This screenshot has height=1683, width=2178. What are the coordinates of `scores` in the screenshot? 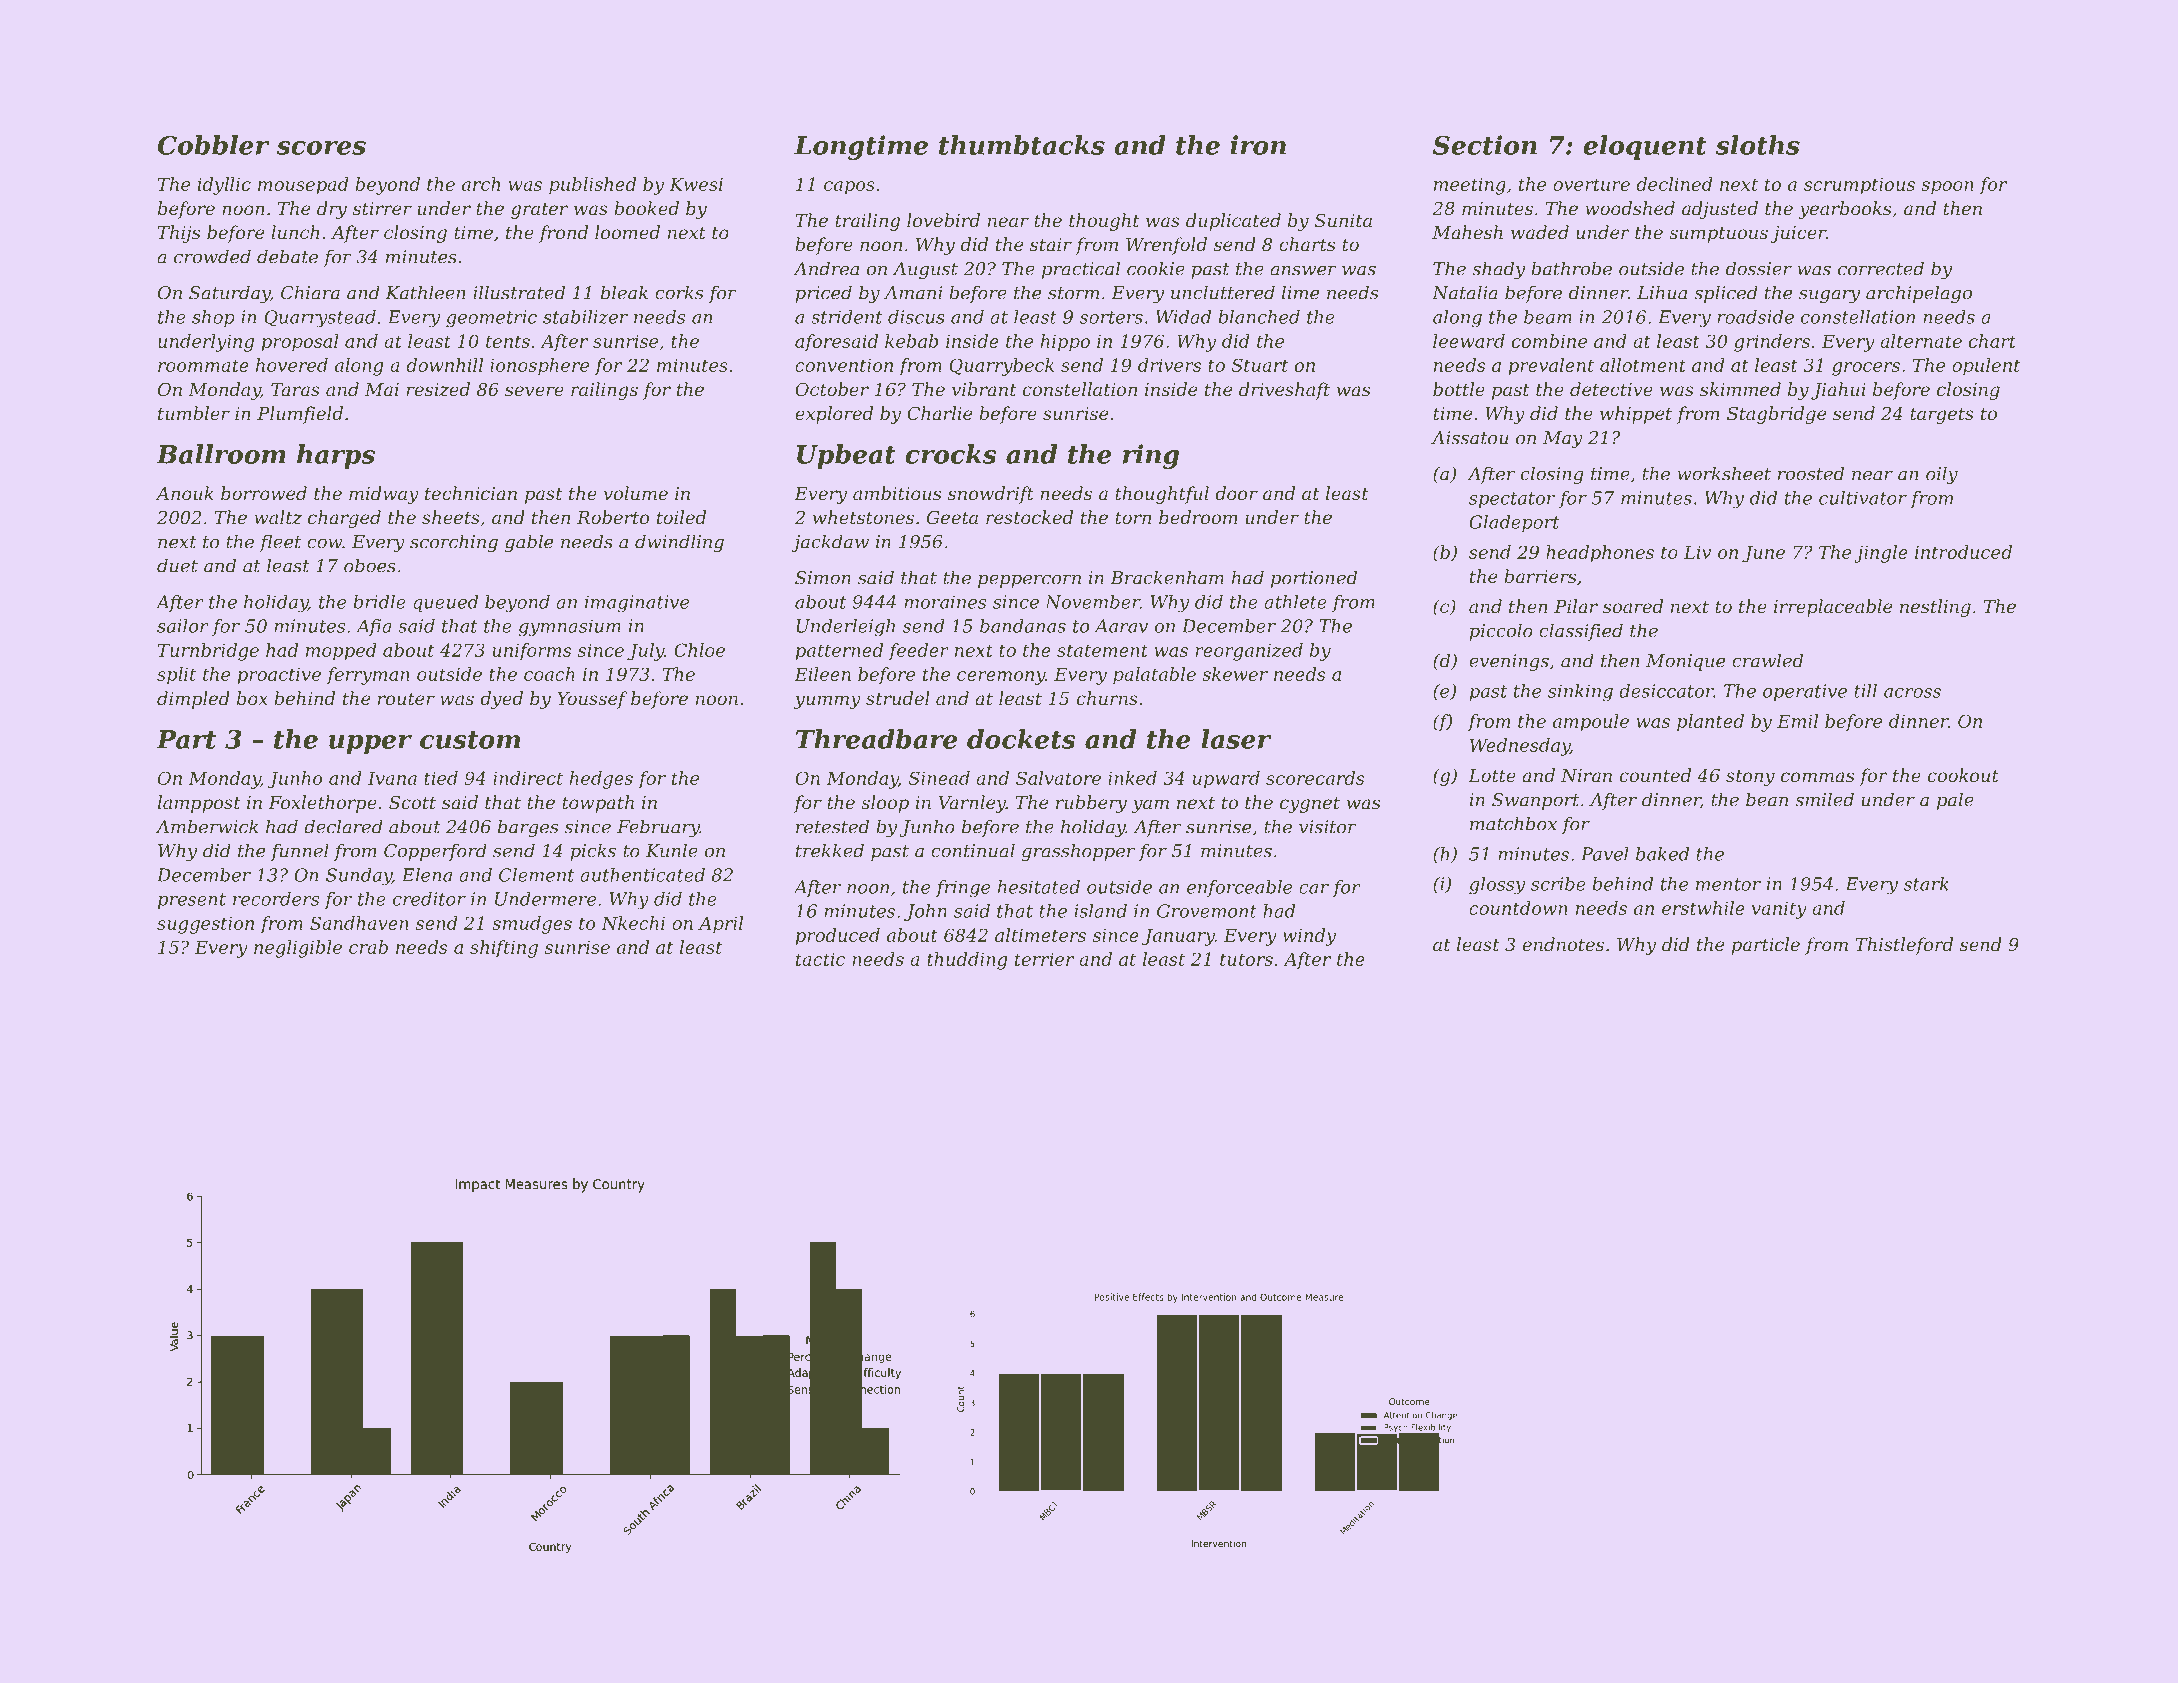 It's located at (321, 148).
